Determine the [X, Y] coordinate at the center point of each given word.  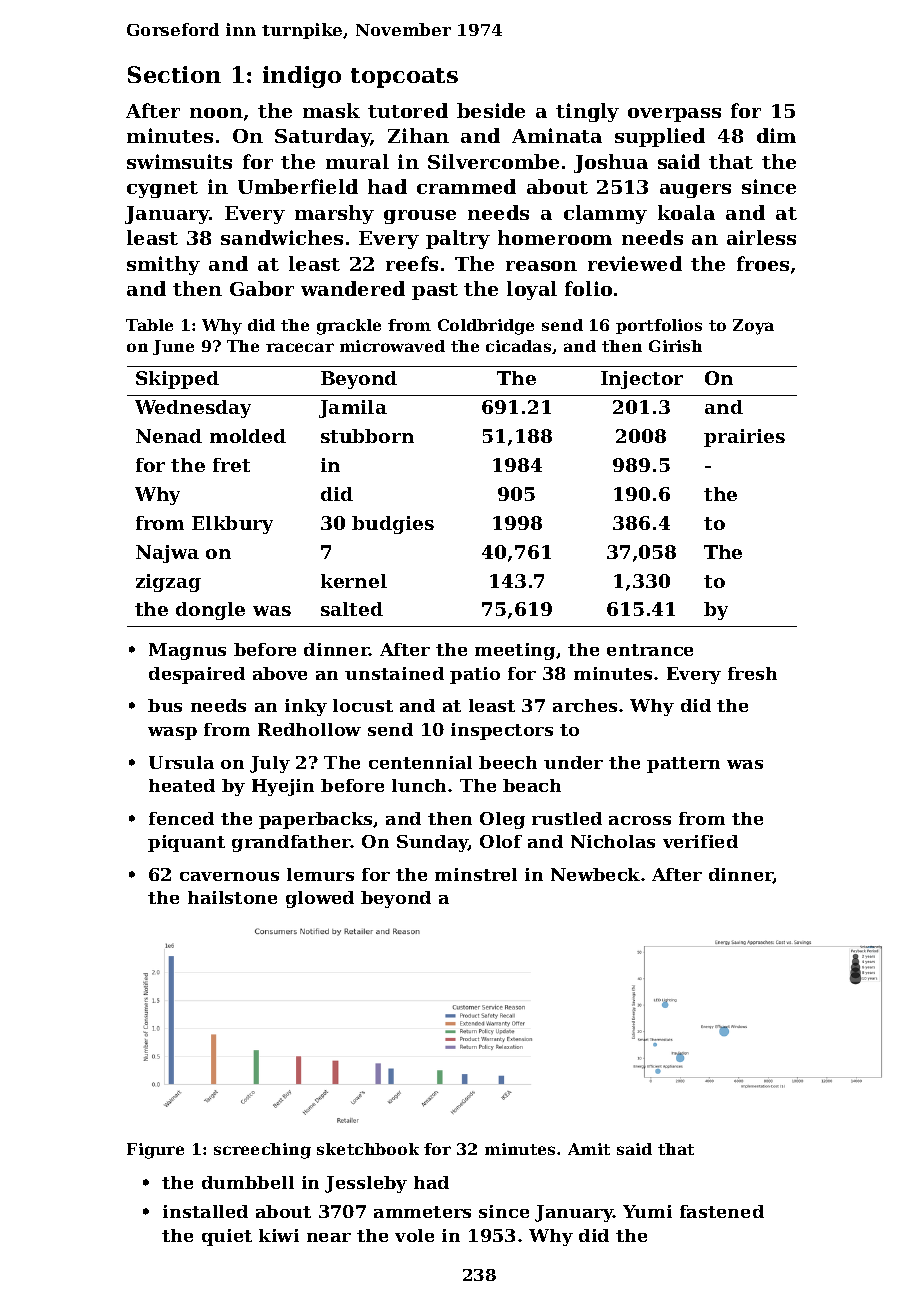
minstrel [476, 874]
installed [205, 1211]
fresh [752, 673]
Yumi [647, 1211]
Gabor [262, 288]
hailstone [232, 897]
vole [414, 1235]
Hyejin [283, 787]
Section [174, 74]
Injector [642, 380]
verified [700, 841]
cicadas [518, 346]
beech [508, 762]
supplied [660, 137]
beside [491, 110]
